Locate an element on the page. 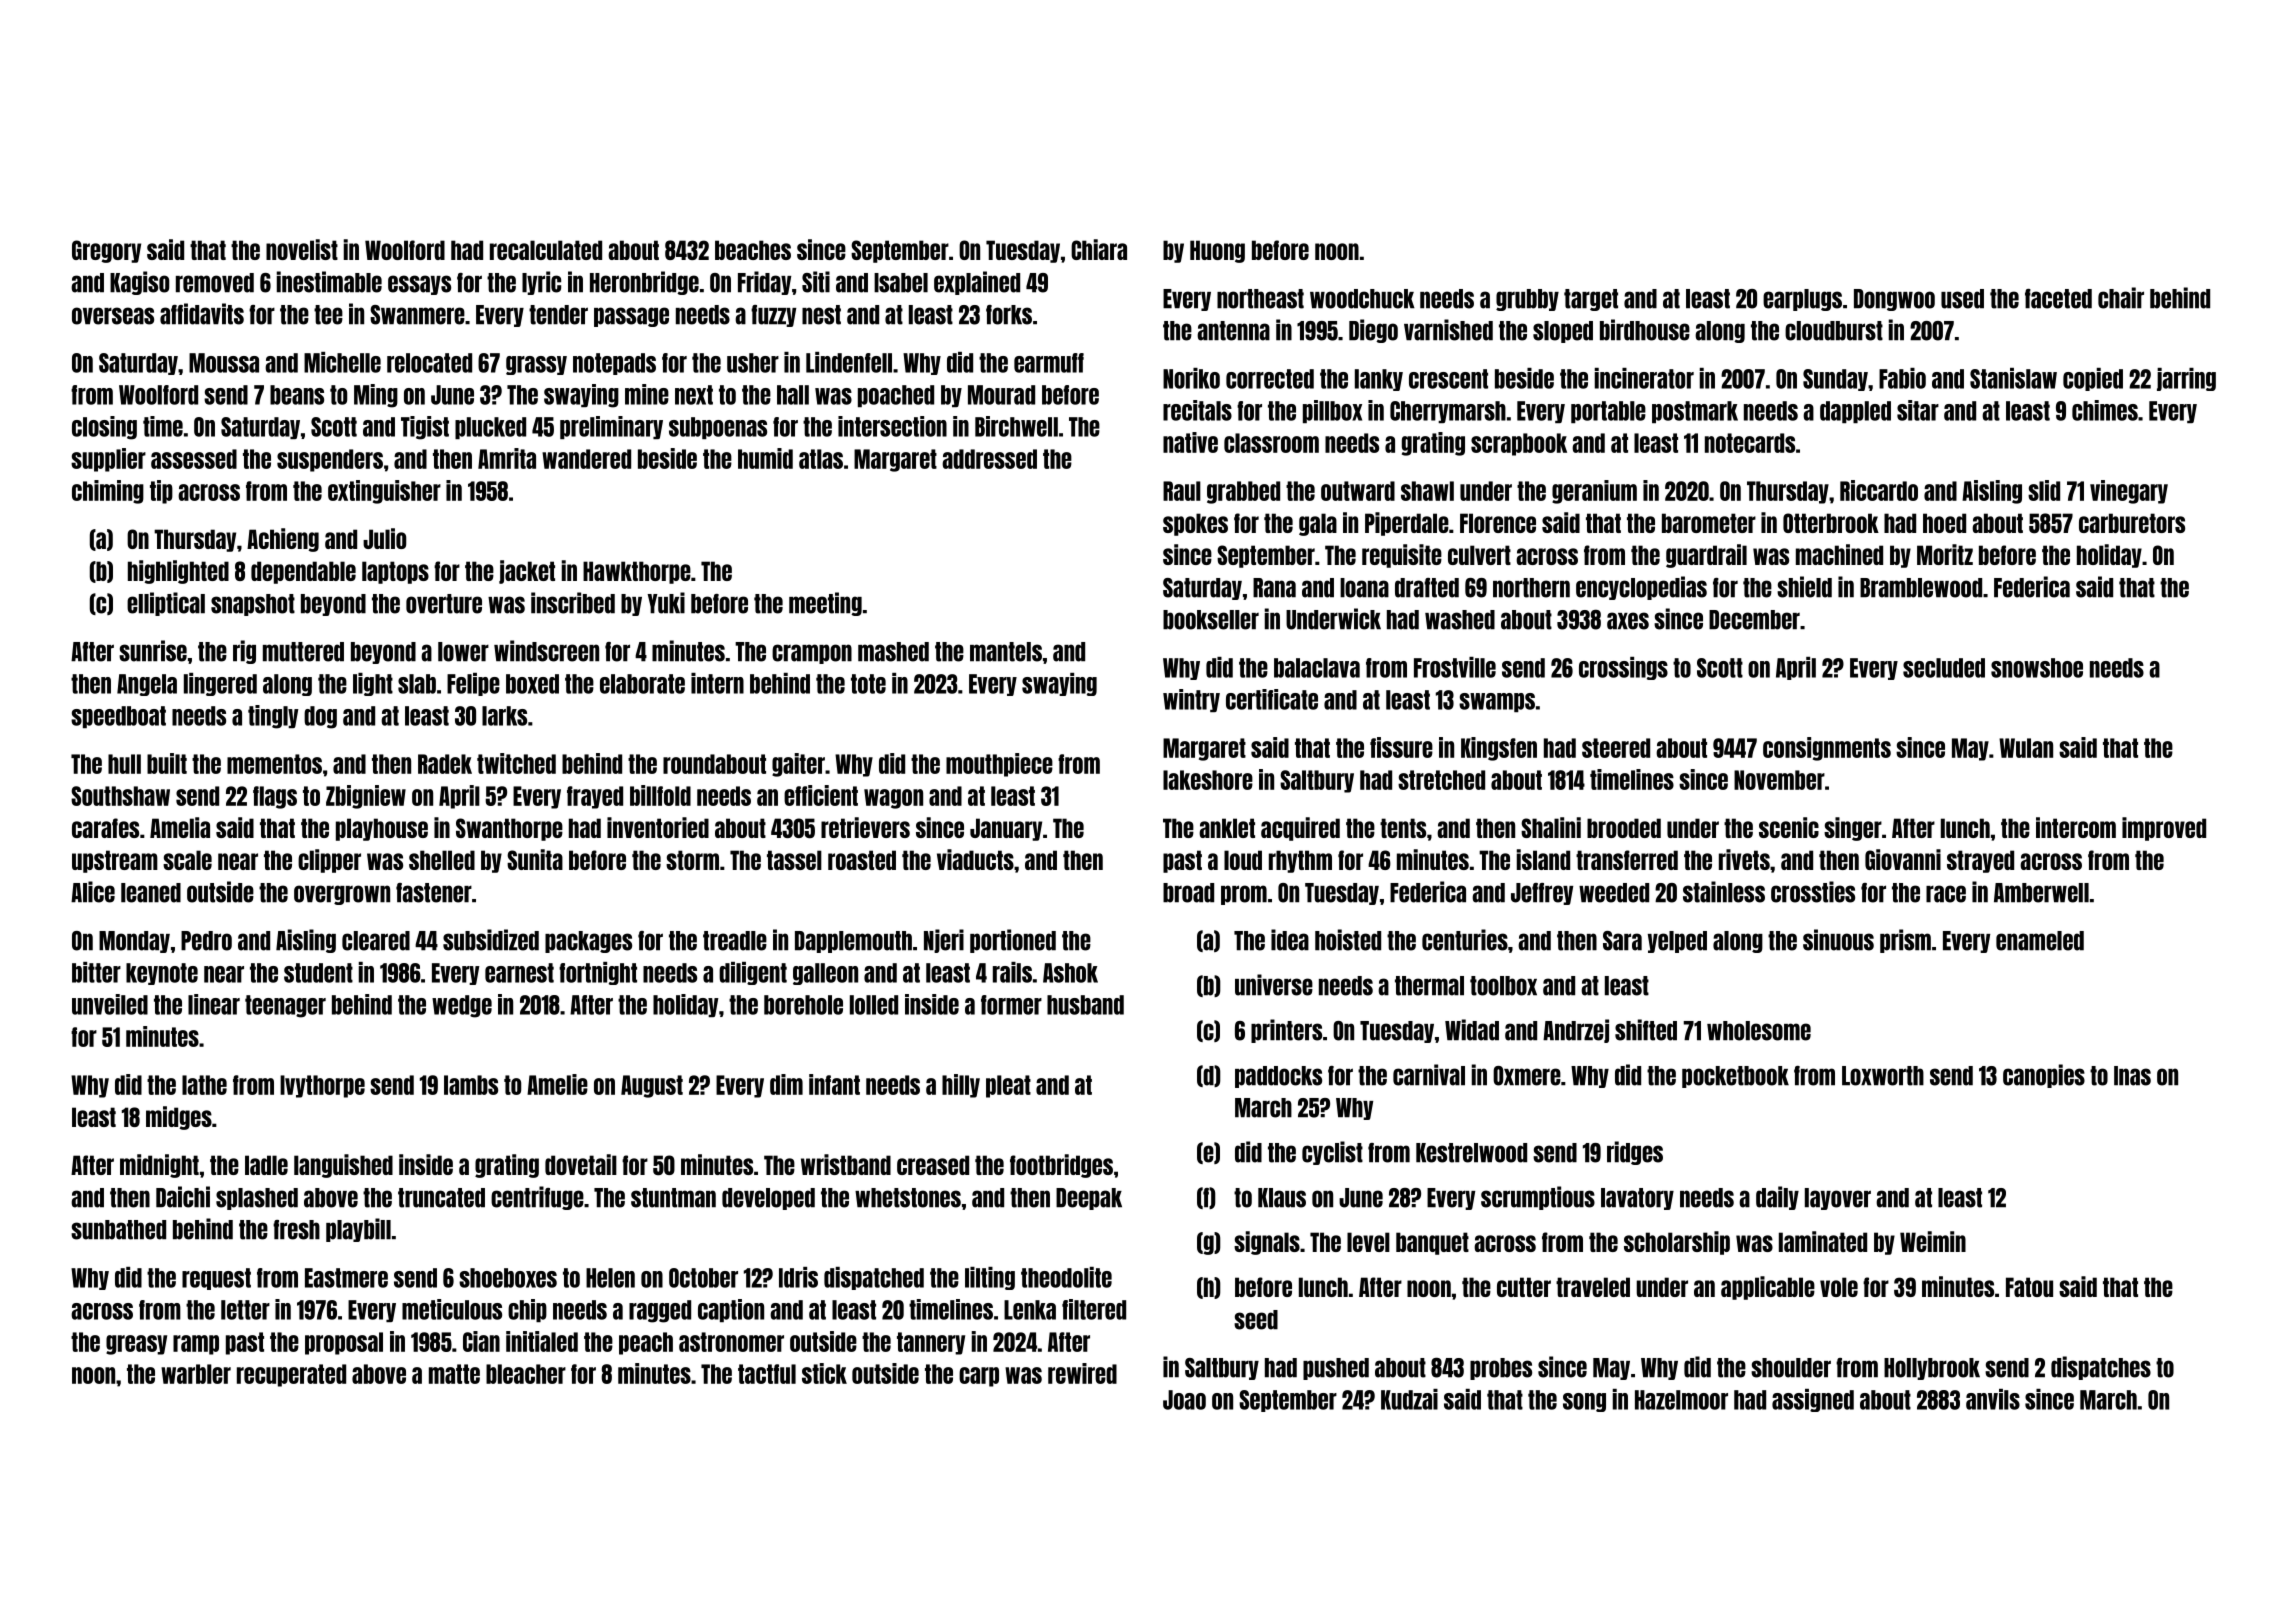 The width and height of the image is (2292, 1620). borehole is located at coordinates (803, 1005).
